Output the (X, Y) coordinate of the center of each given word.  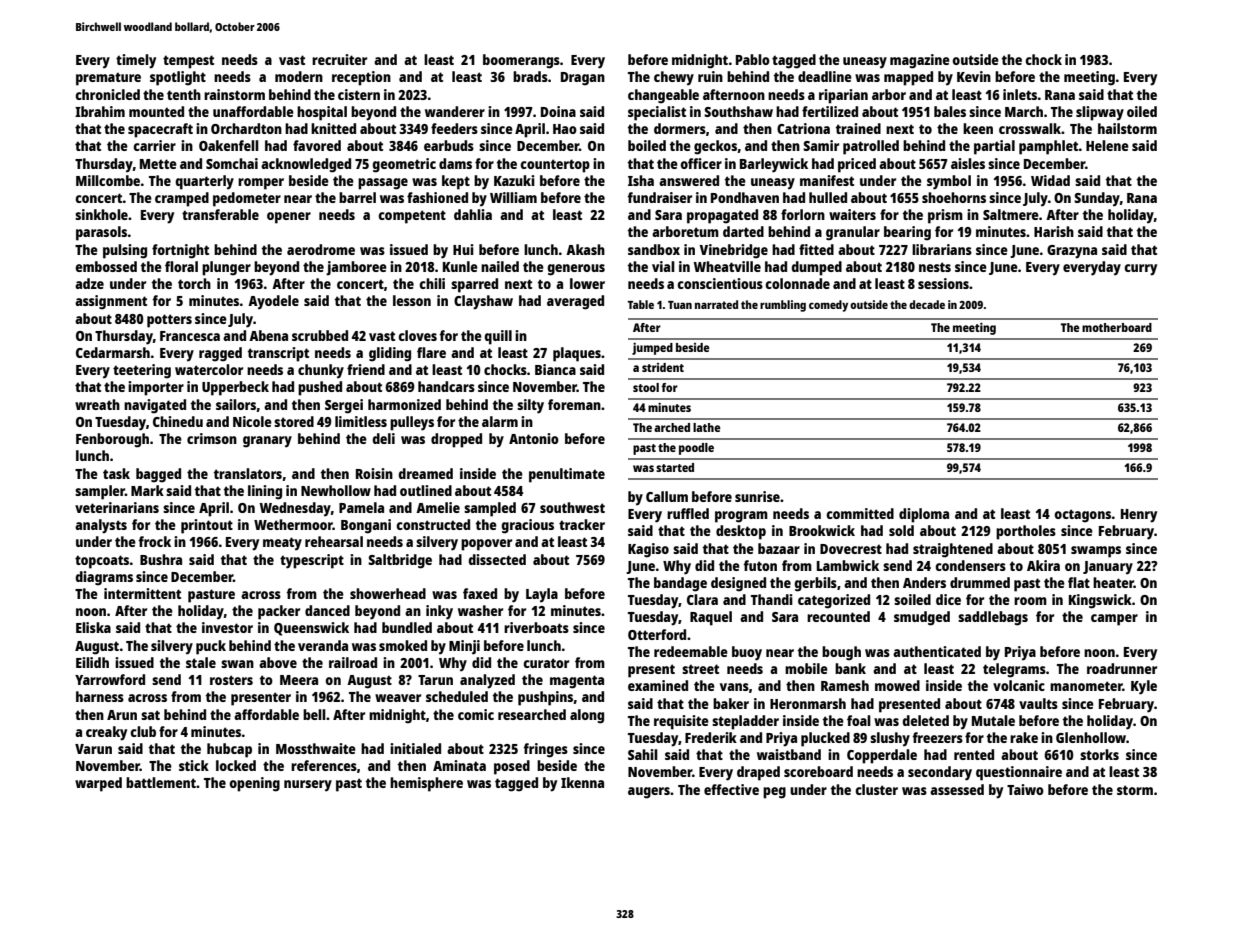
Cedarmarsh (113, 352)
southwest (572, 507)
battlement (161, 782)
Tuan (680, 305)
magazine (920, 61)
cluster (876, 789)
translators (248, 473)
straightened (953, 550)
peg (774, 793)
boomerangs (521, 61)
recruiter (339, 59)
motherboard (1117, 327)
